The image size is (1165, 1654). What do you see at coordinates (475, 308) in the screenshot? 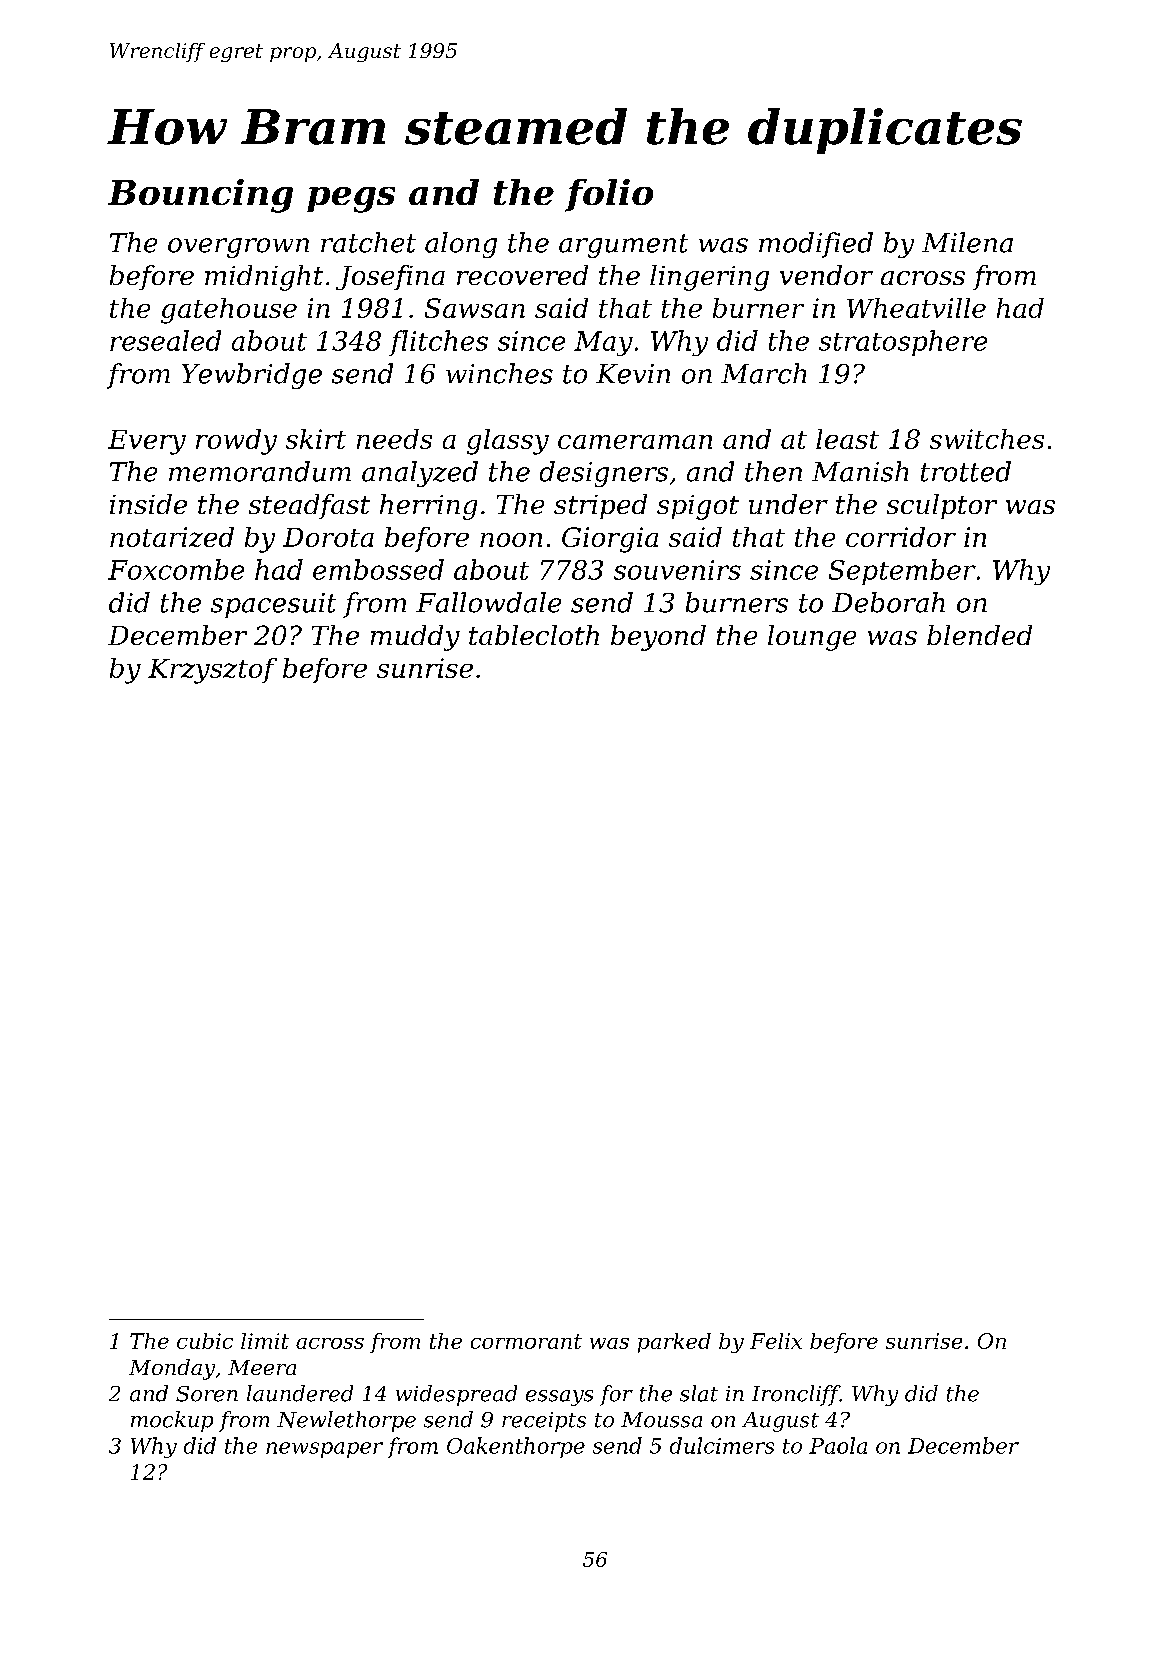
I see `Sawsan` at bounding box center [475, 308].
